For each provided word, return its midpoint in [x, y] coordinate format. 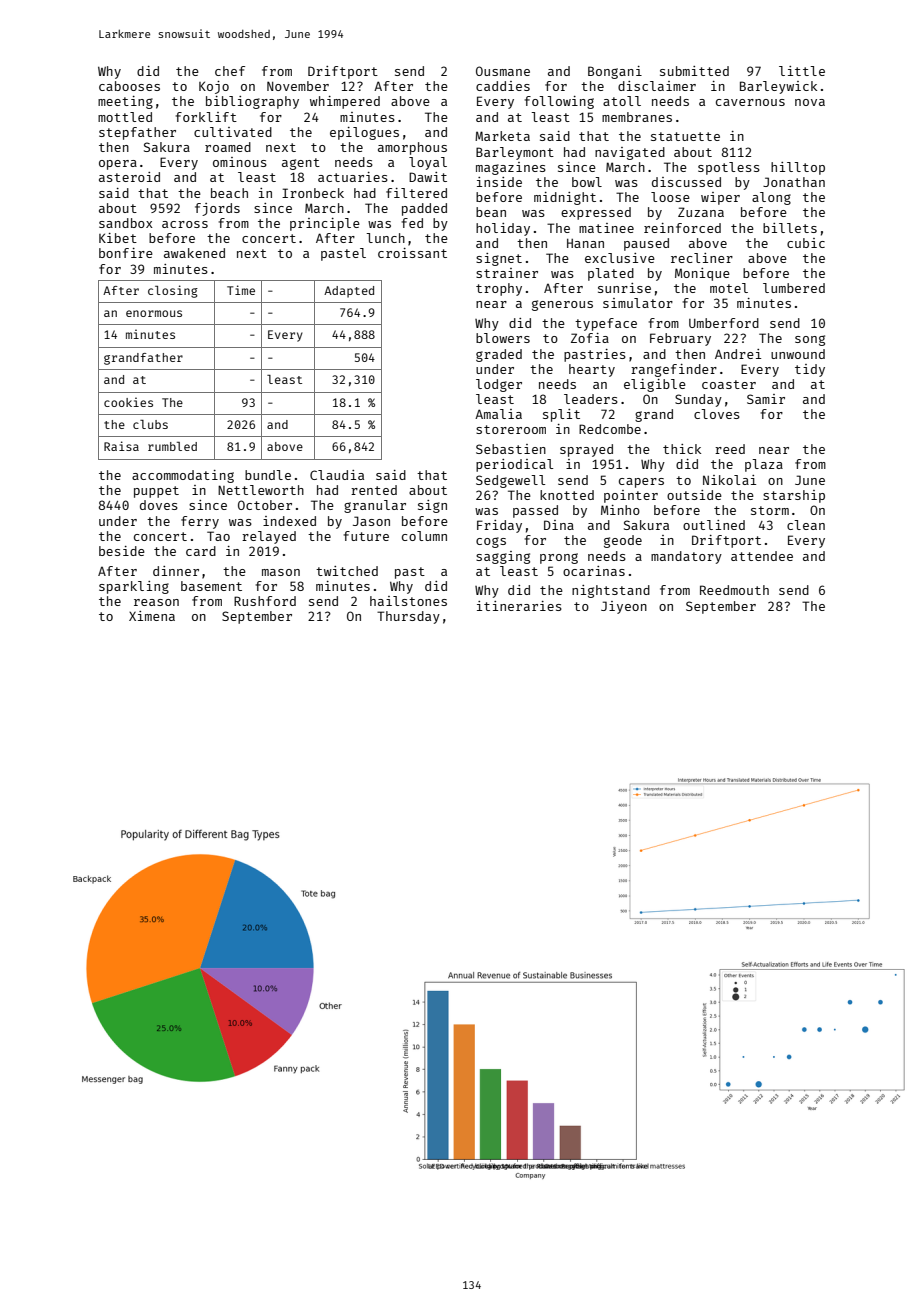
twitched [347, 571]
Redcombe [610, 429]
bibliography [252, 102]
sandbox [126, 223]
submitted [694, 71]
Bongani [615, 72]
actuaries [353, 177]
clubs [150, 424]
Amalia [498, 414]
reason [156, 602]
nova [810, 102]
